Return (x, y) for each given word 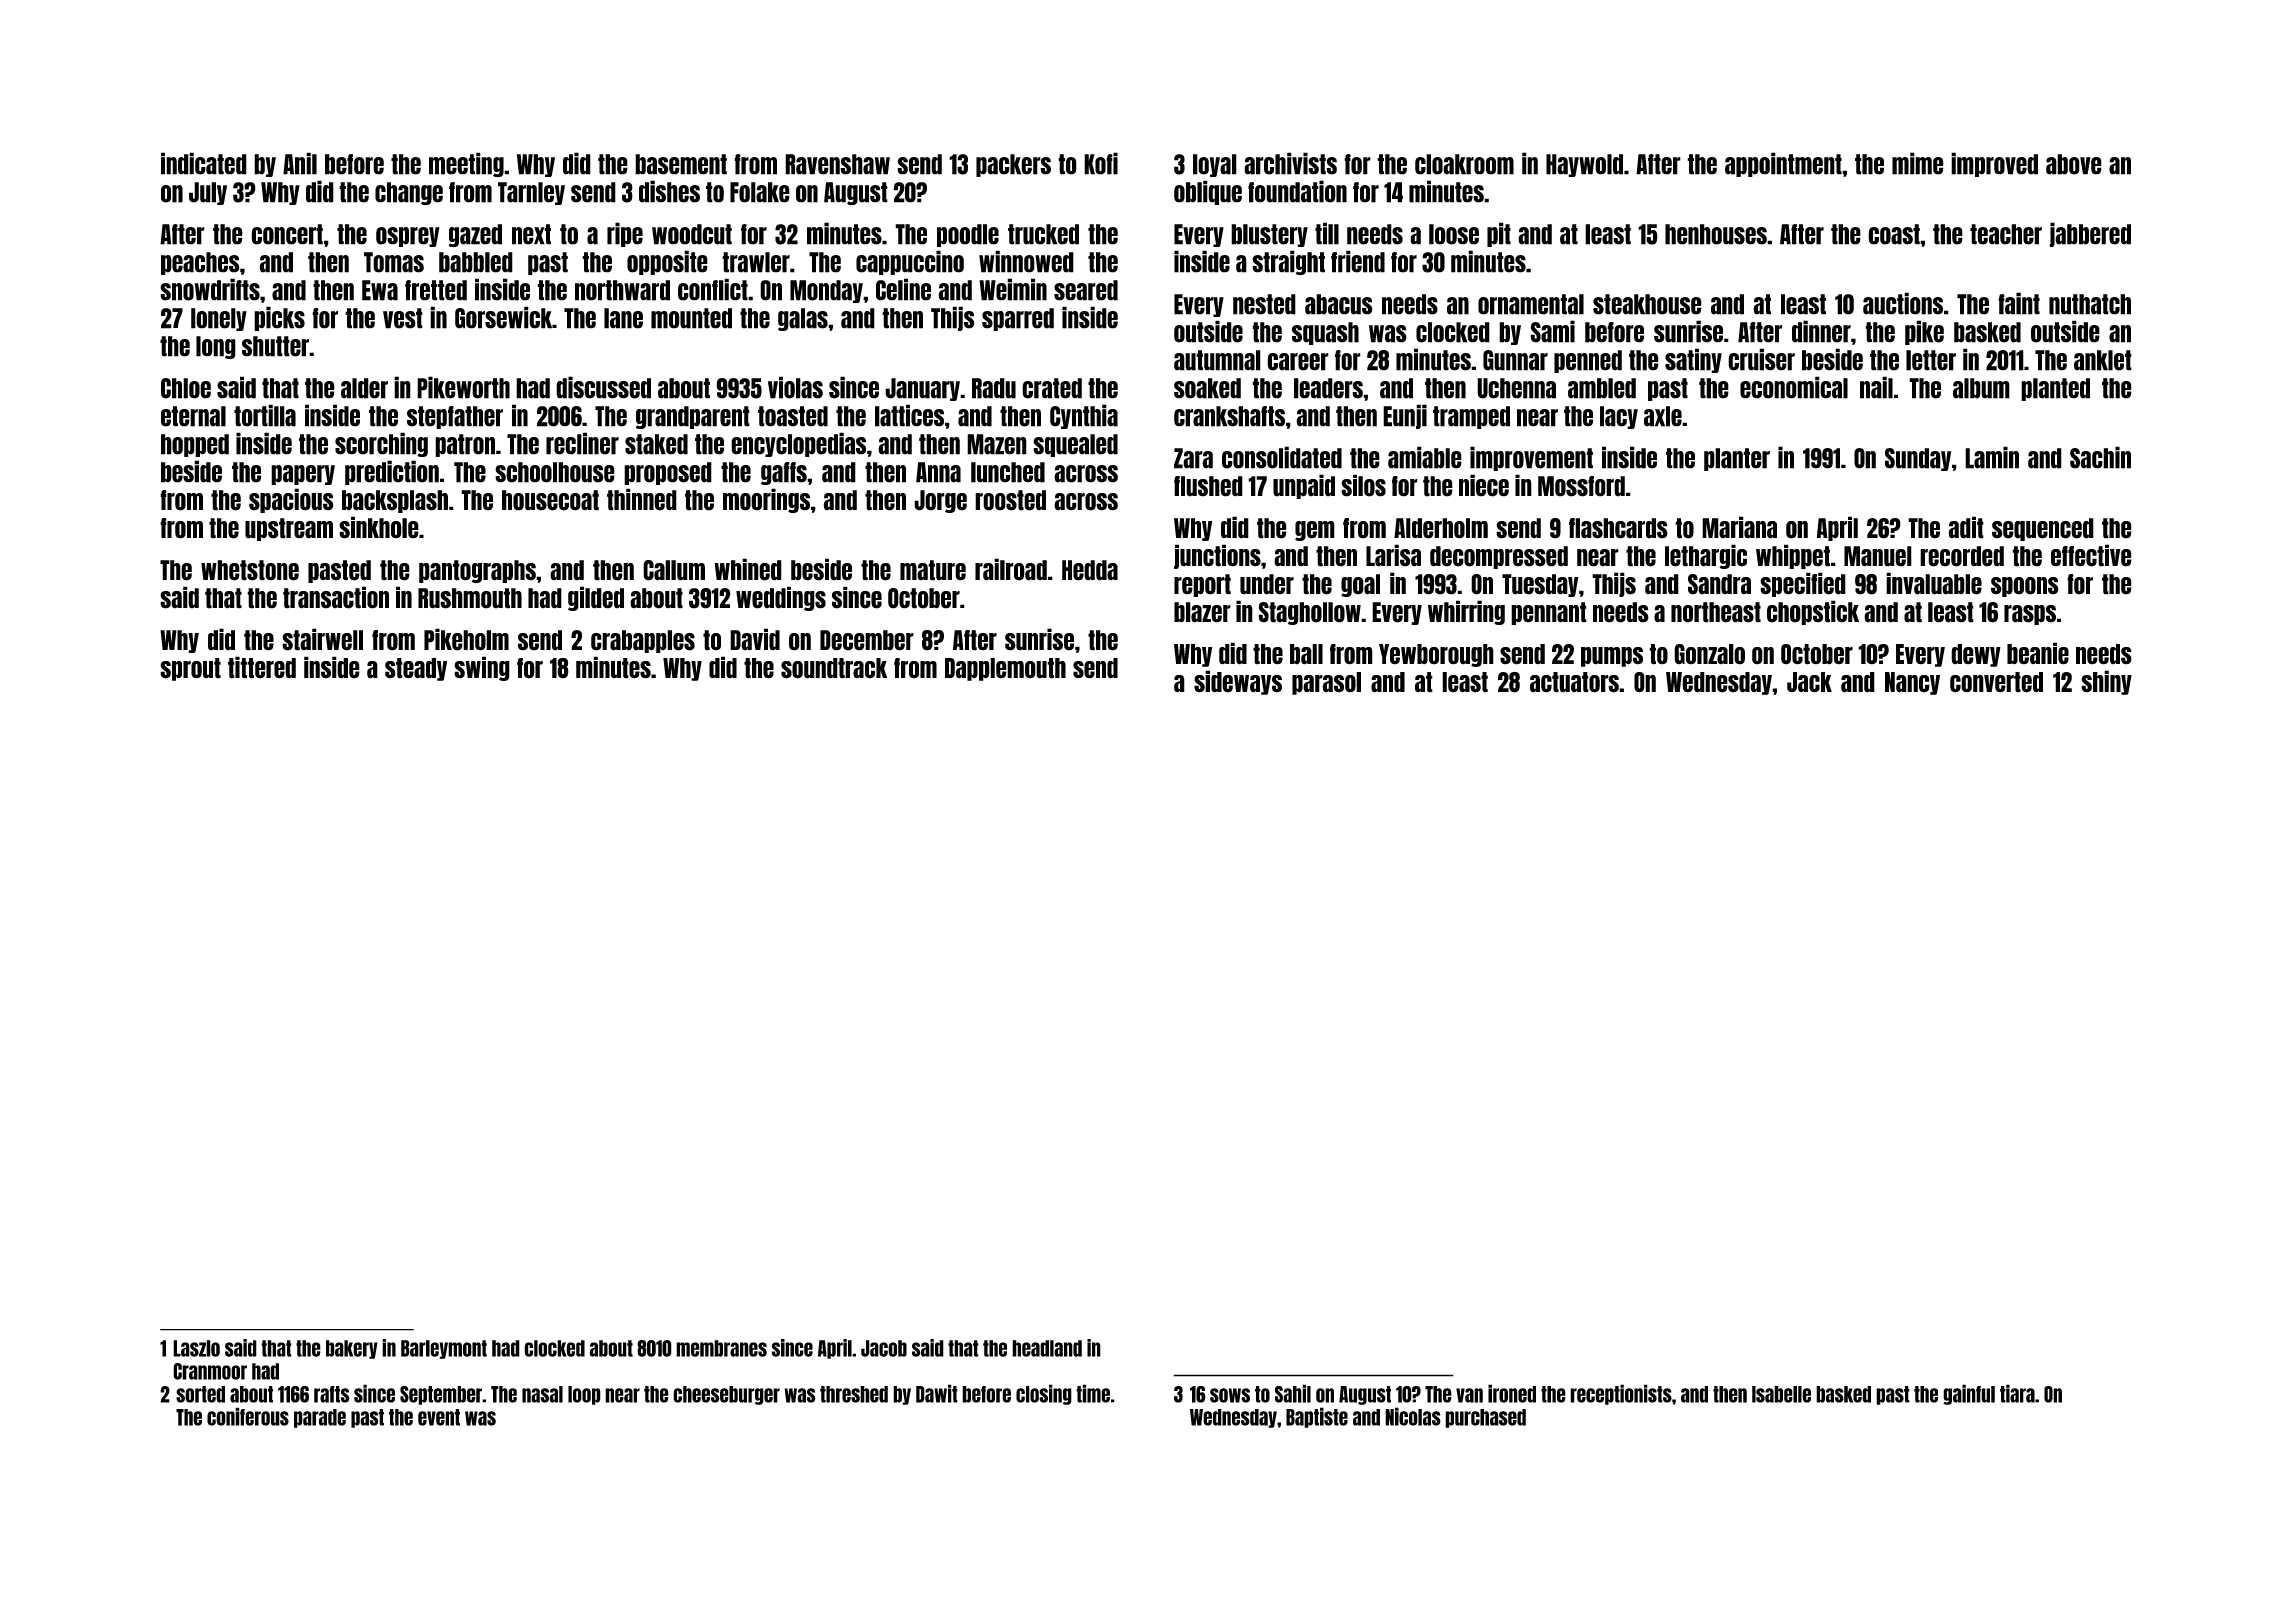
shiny (2106, 682)
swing (482, 668)
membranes (721, 1348)
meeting (466, 164)
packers (1013, 165)
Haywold (1584, 165)
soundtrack (834, 668)
